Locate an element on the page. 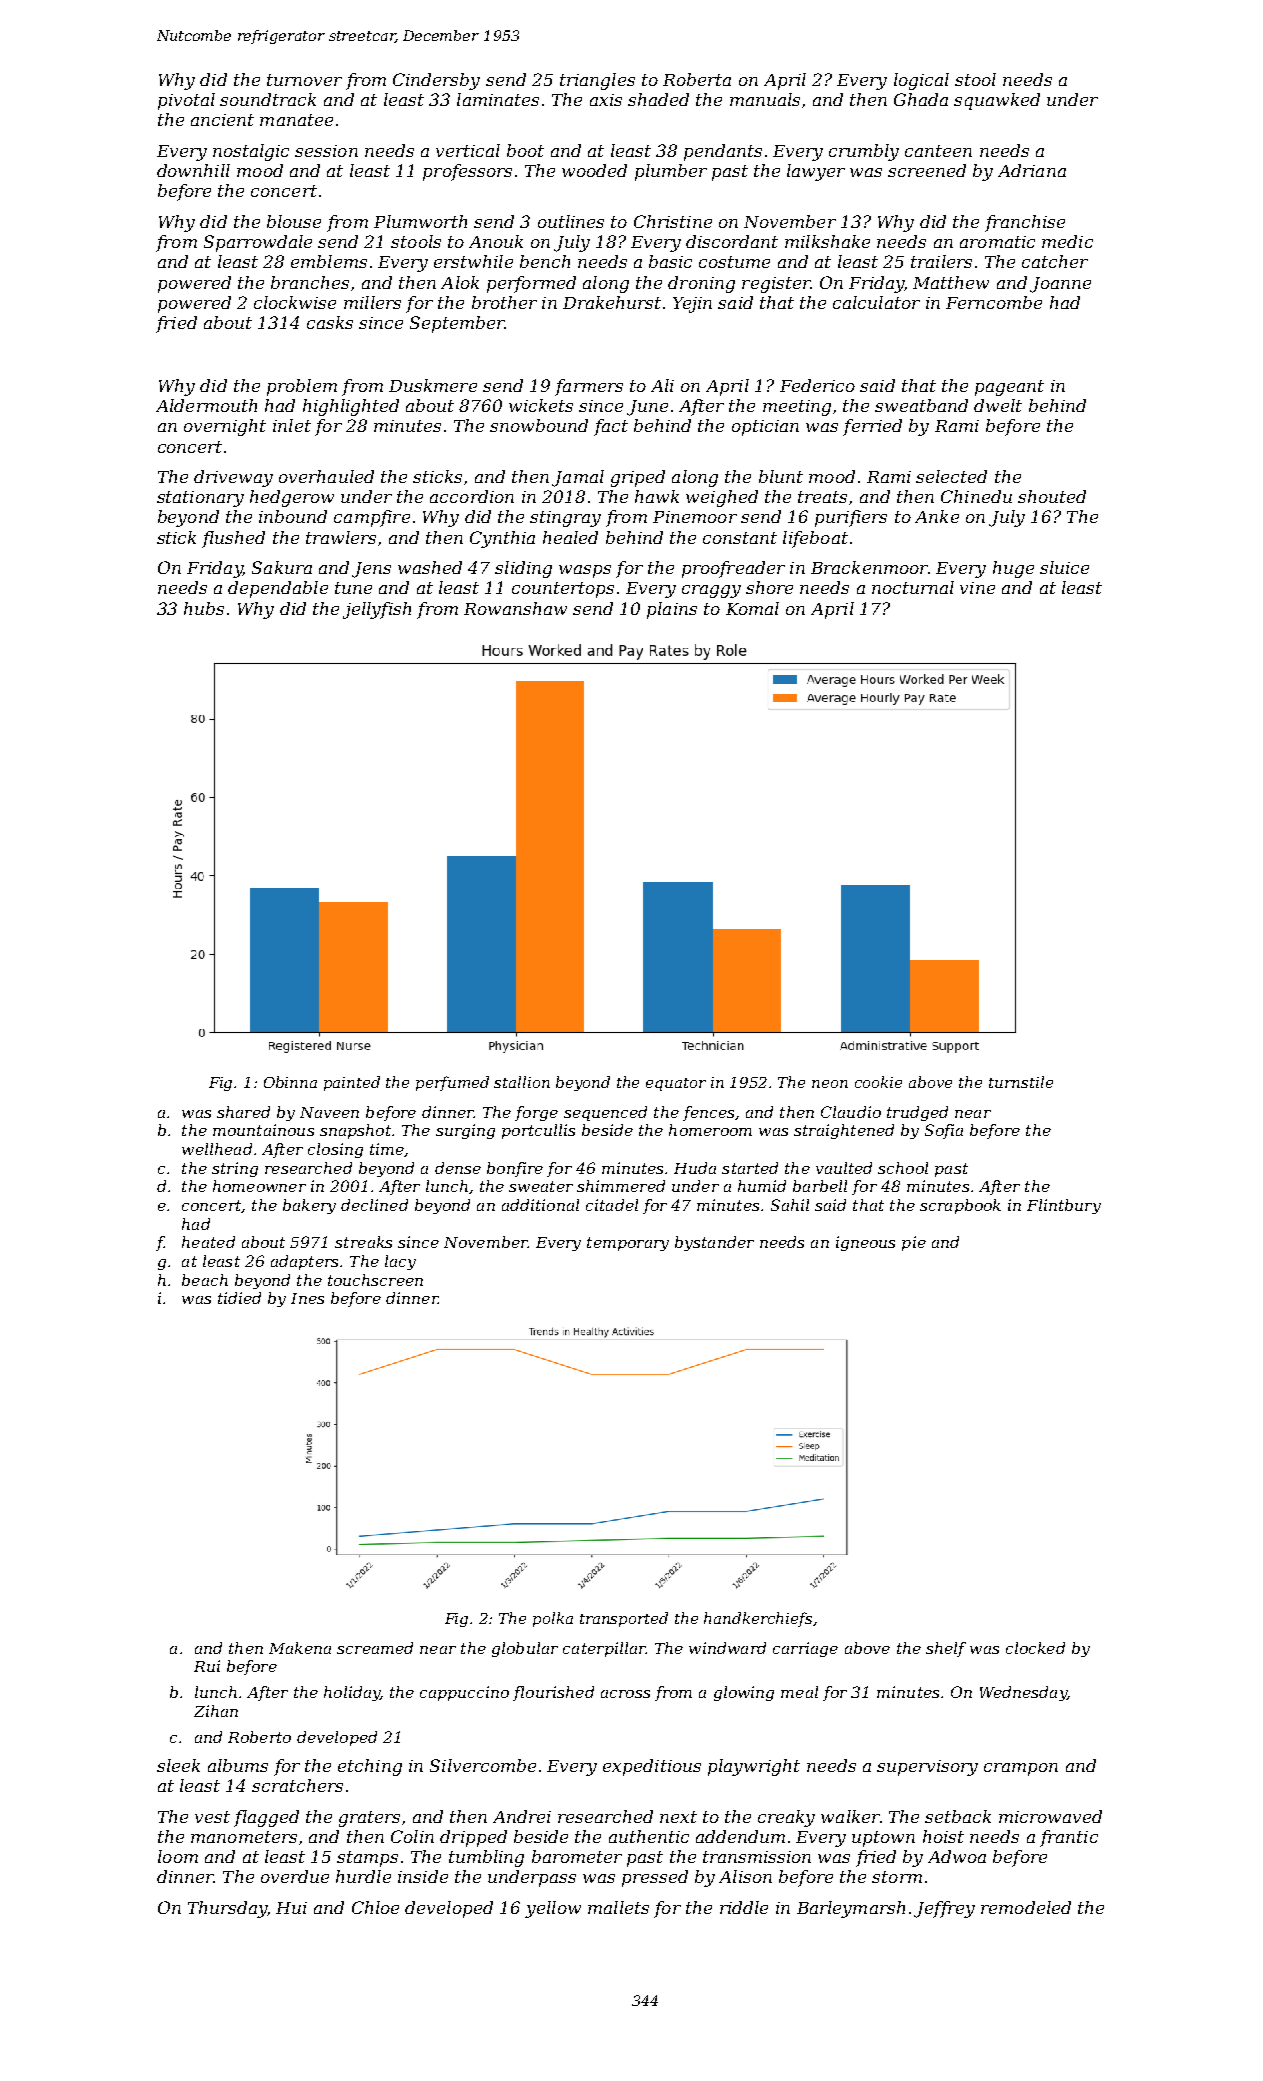  perfumed is located at coordinates (452, 1083).
